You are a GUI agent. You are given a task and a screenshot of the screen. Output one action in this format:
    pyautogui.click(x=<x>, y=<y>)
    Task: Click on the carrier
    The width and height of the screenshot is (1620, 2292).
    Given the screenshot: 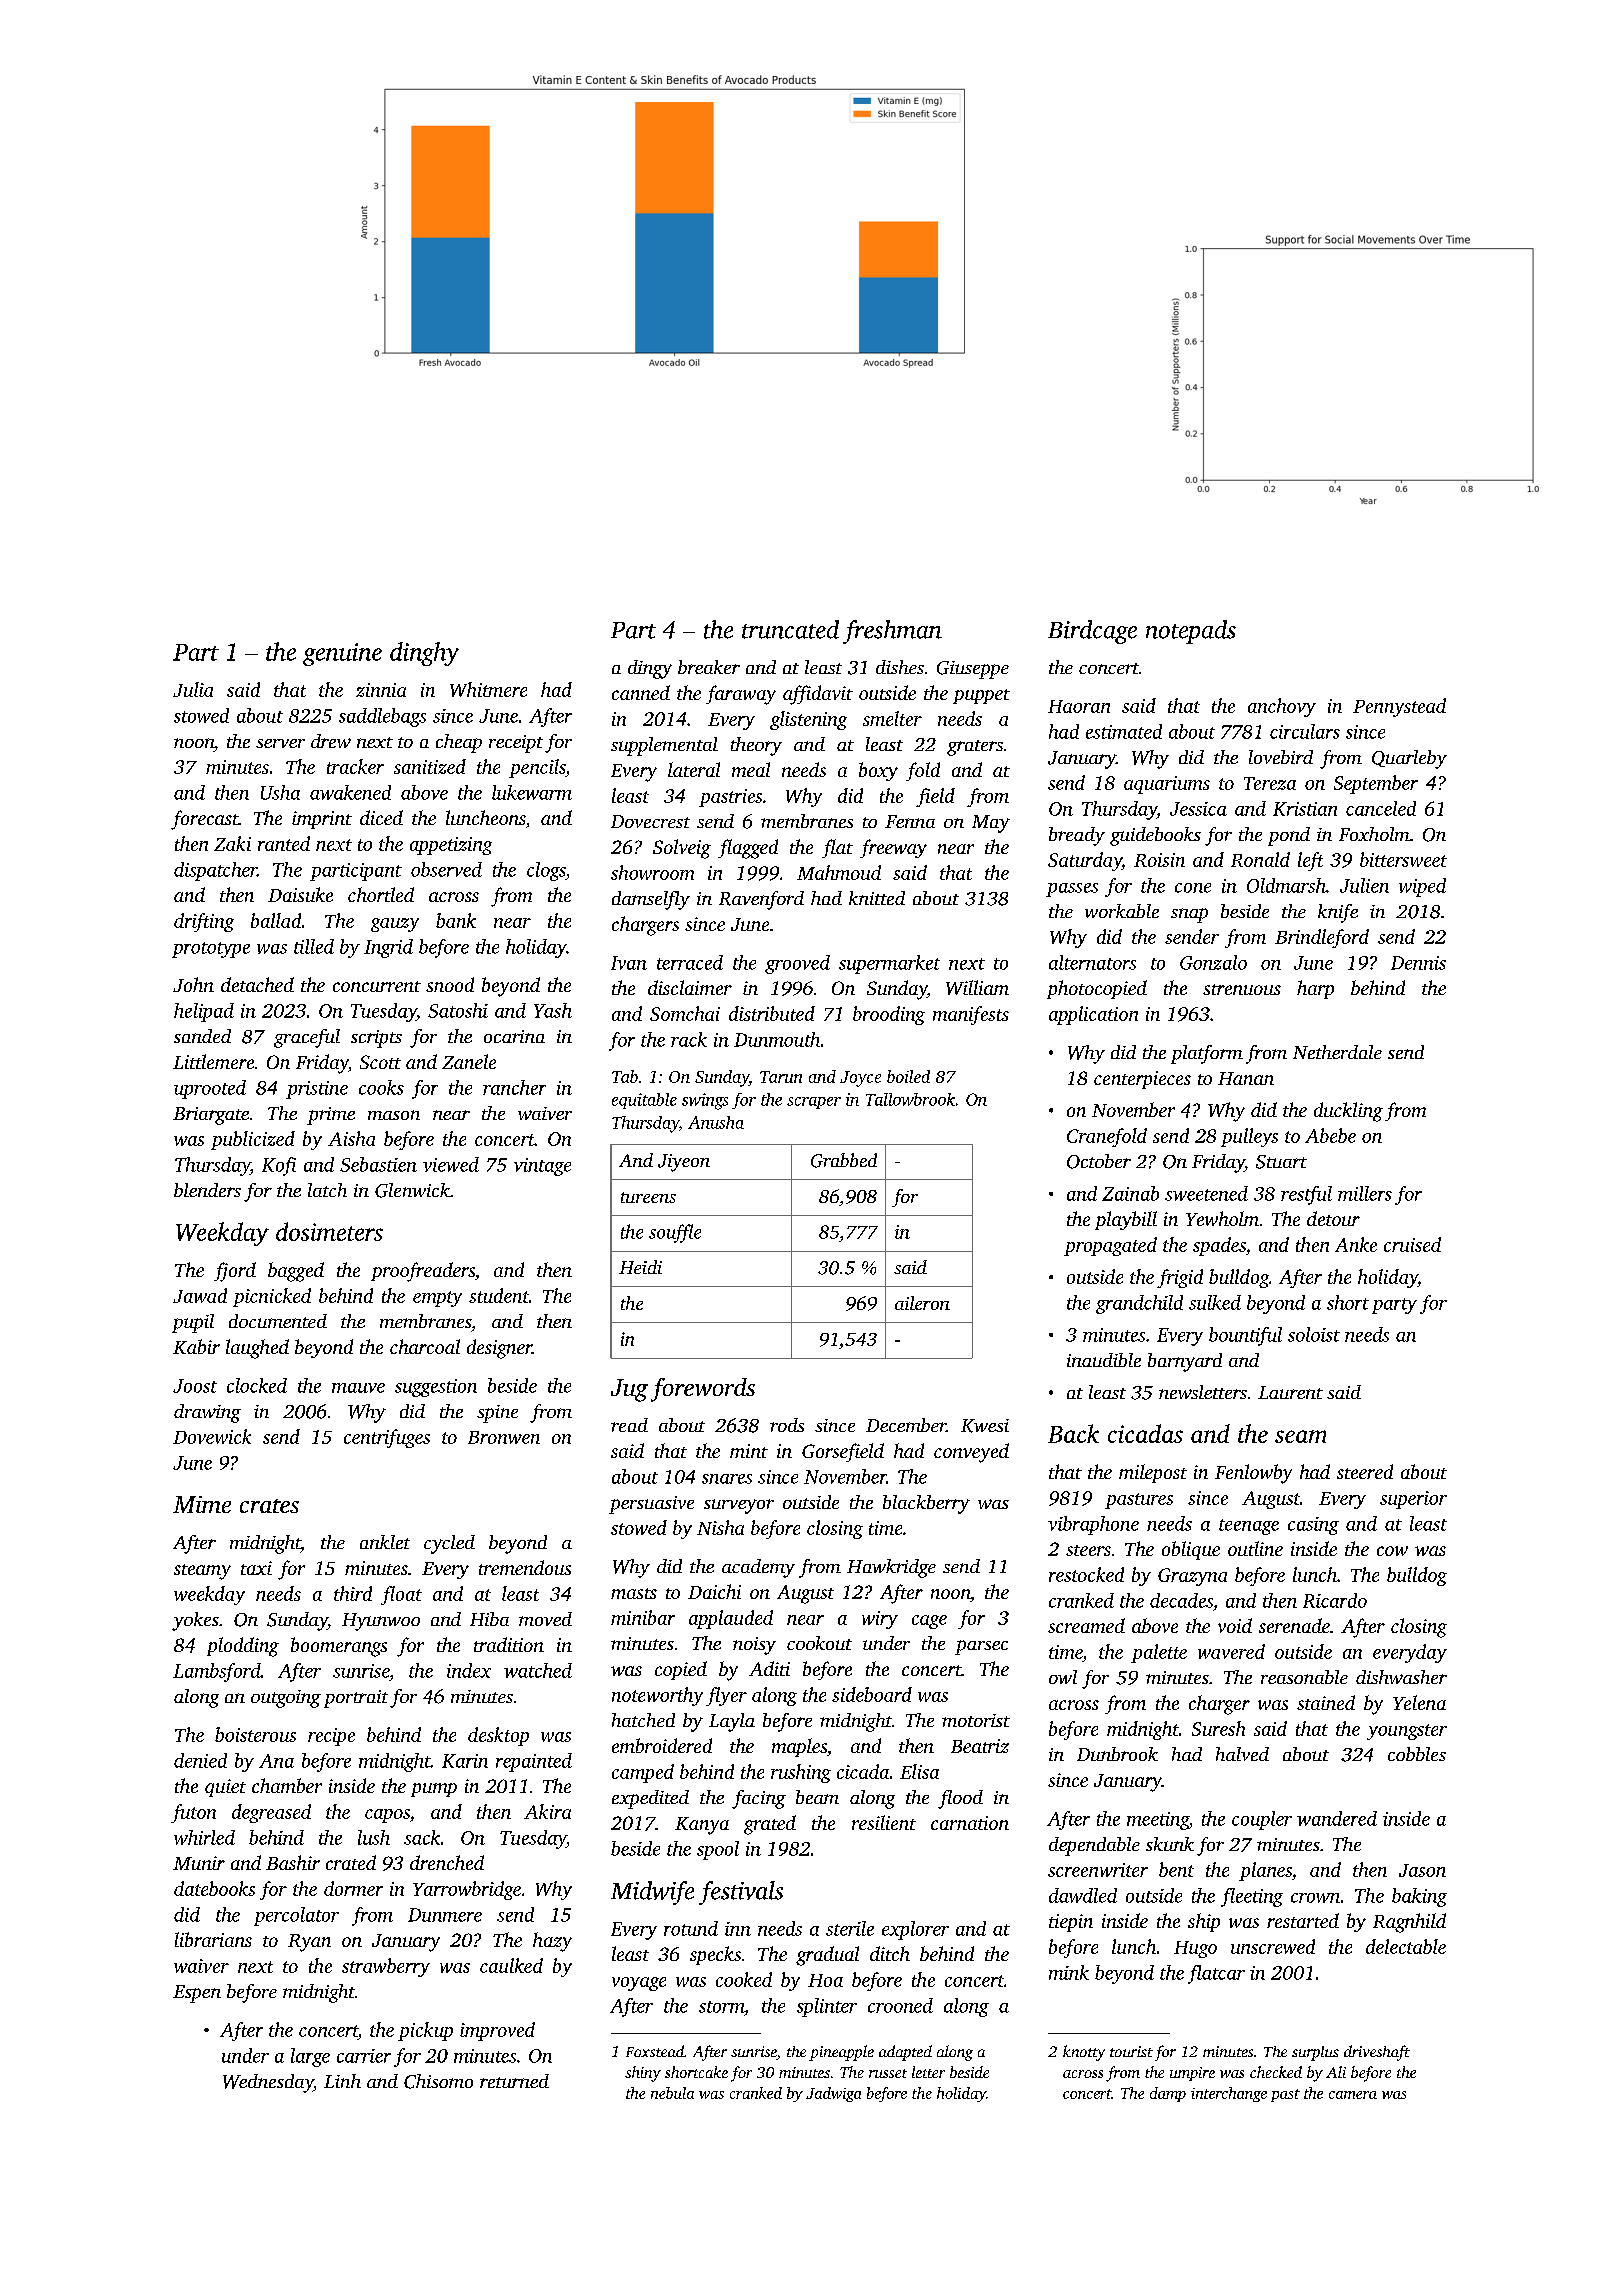 What is the action you would take?
    pyautogui.click(x=364, y=2056)
